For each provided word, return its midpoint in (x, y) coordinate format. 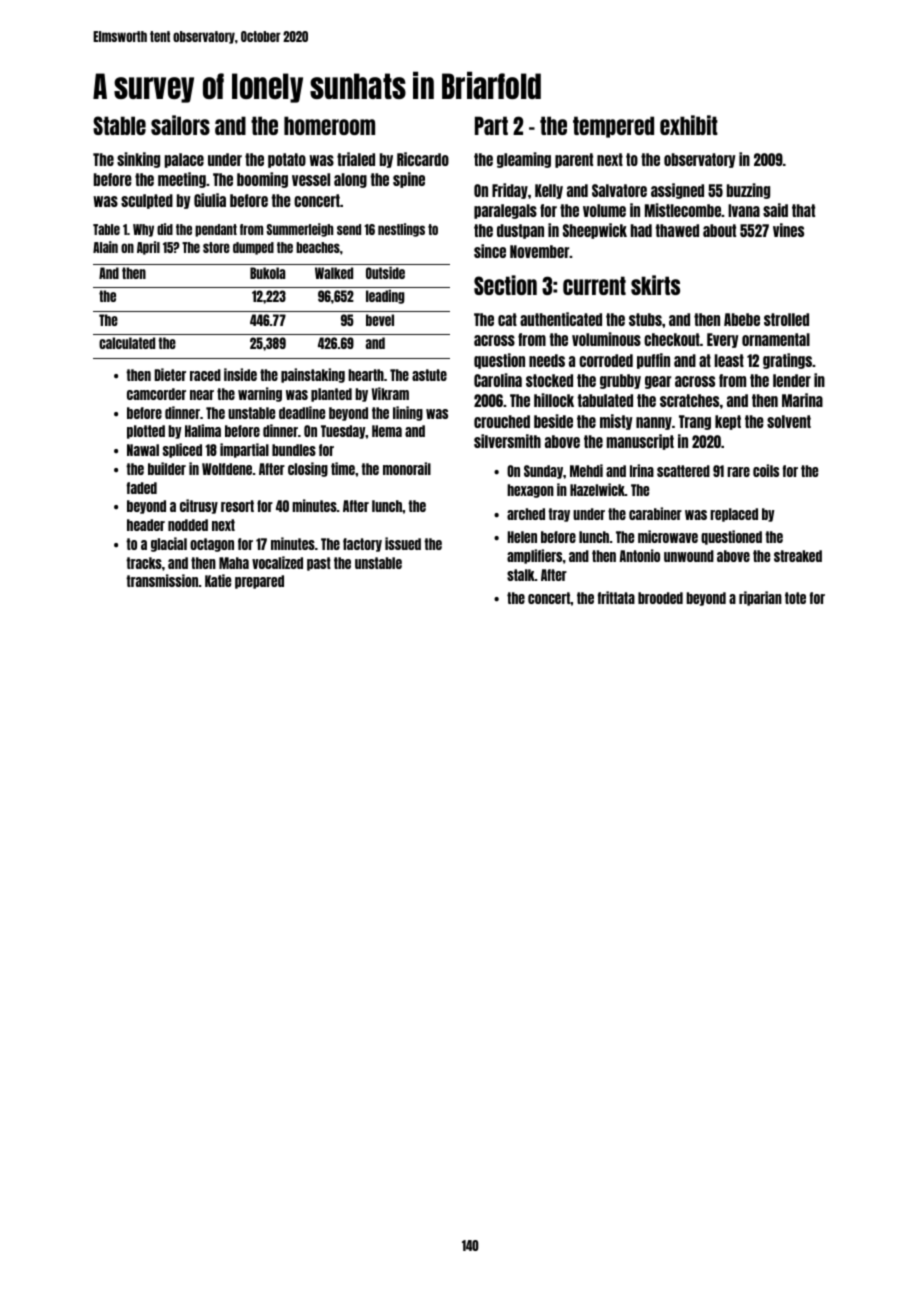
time (343, 468)
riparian (760, 598)
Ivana (744, 210)
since (490, 251)
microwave (668, 536)
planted (331, 395)
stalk (521, 575)
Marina (802, 400)
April (148, 248)
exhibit (689, 125)
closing (308, 469)
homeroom (329, 125)
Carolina (498, 380)
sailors (180, 125)
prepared (259, 582)
